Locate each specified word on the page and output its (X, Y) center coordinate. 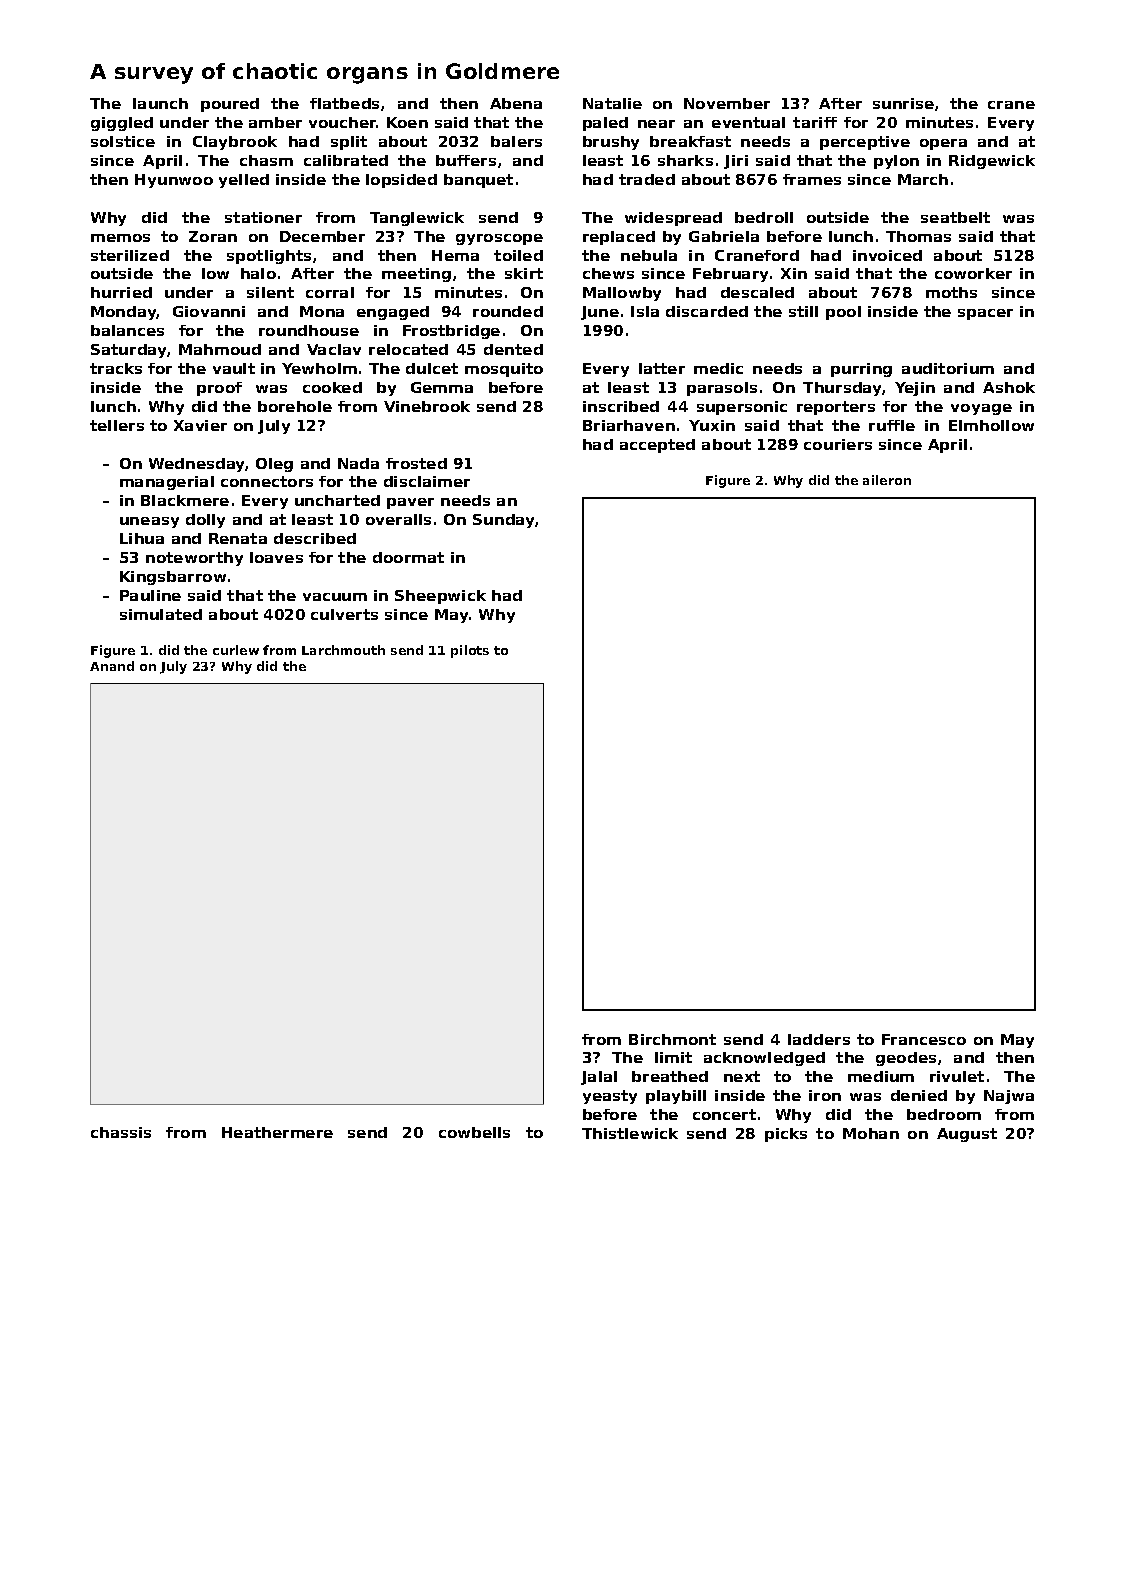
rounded (508, 311)
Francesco (924, 1039)
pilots (470, 651)
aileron (887, 480)
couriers (838, 444)
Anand (112, 666)
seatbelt (955, 217)
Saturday (128, 351)
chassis (121, 1132)
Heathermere (277, 1132)
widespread (673, 219)
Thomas (918, 236)
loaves (276, 557)
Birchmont (672, 1039)
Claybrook (235, 143)
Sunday (503, 521)
